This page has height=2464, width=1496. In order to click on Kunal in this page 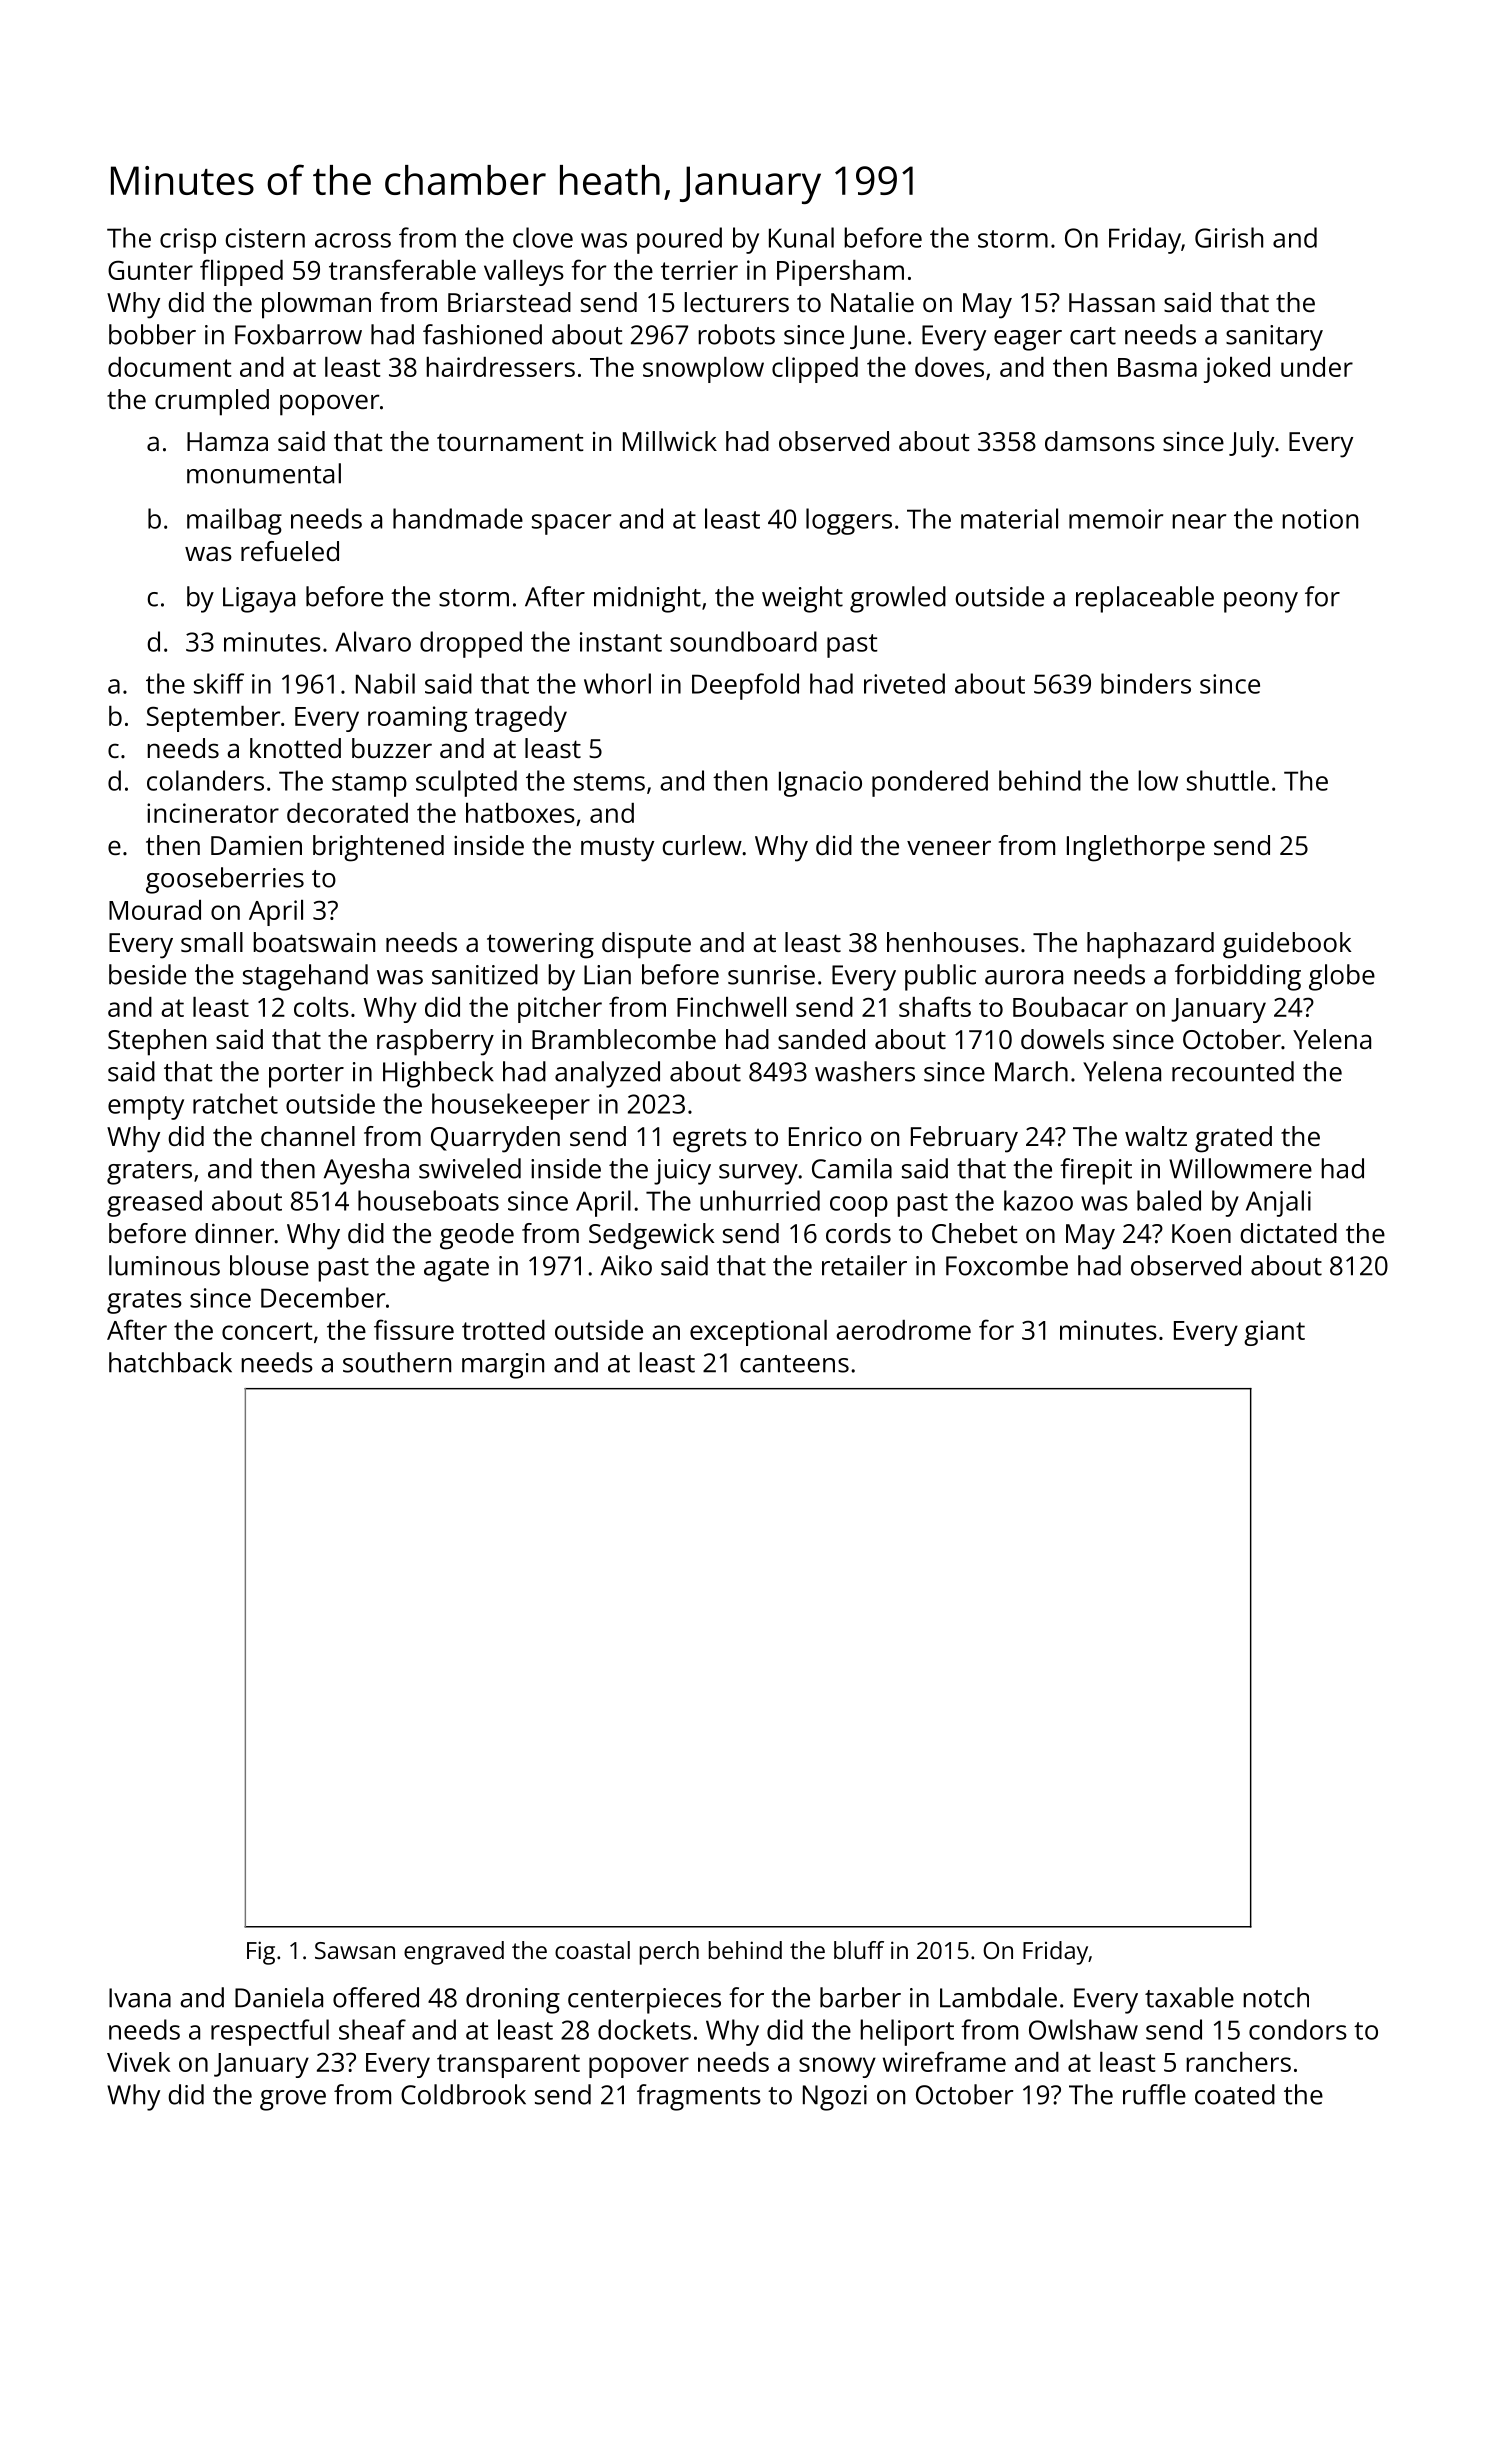, I will do `click(801, 237)`.
